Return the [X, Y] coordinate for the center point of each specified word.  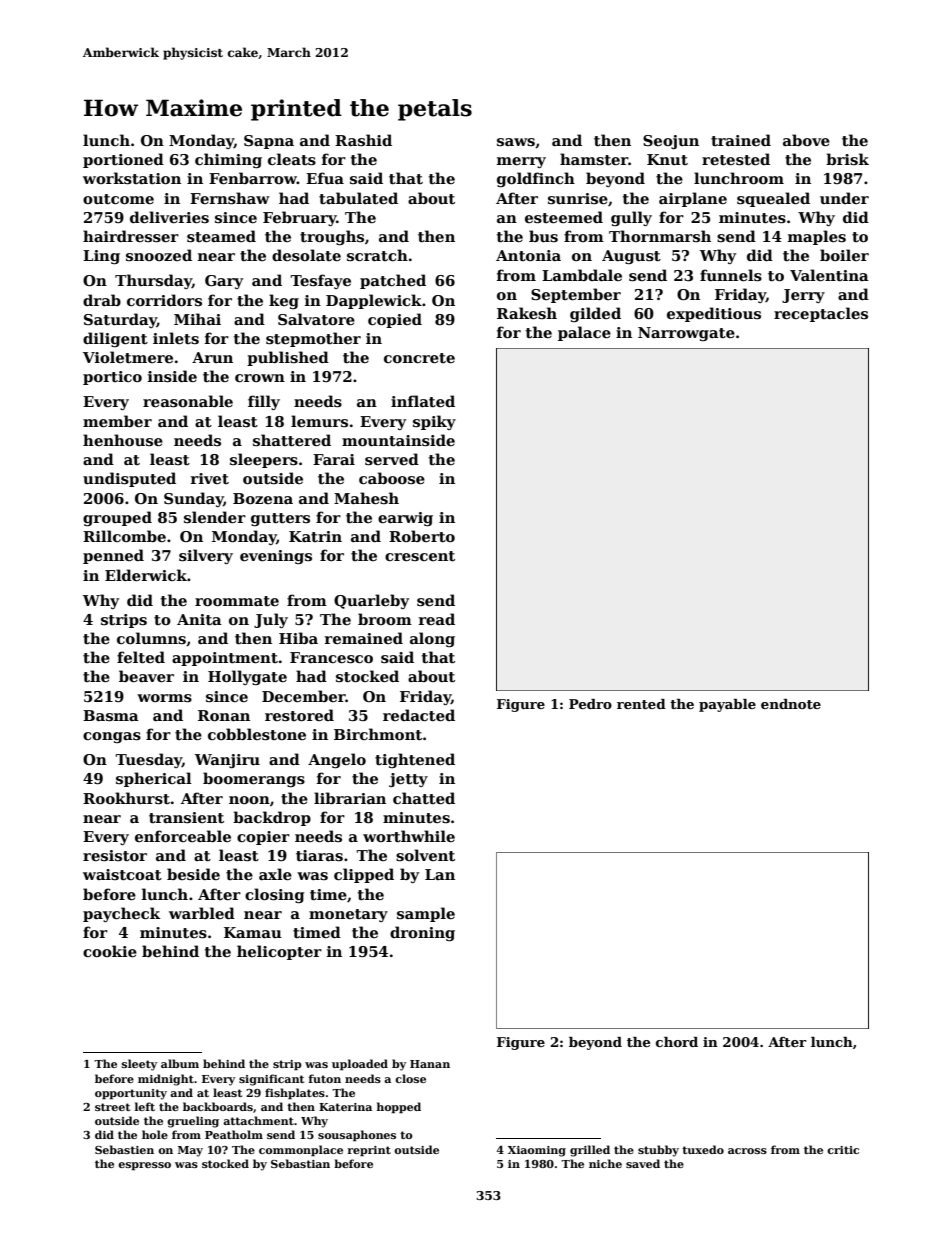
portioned [123, 160]
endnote [791, 704]
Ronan [224, 715]
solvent [425, 855]
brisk [847, 159]
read [437, 619]
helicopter [279, 952]
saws [516, 142]
